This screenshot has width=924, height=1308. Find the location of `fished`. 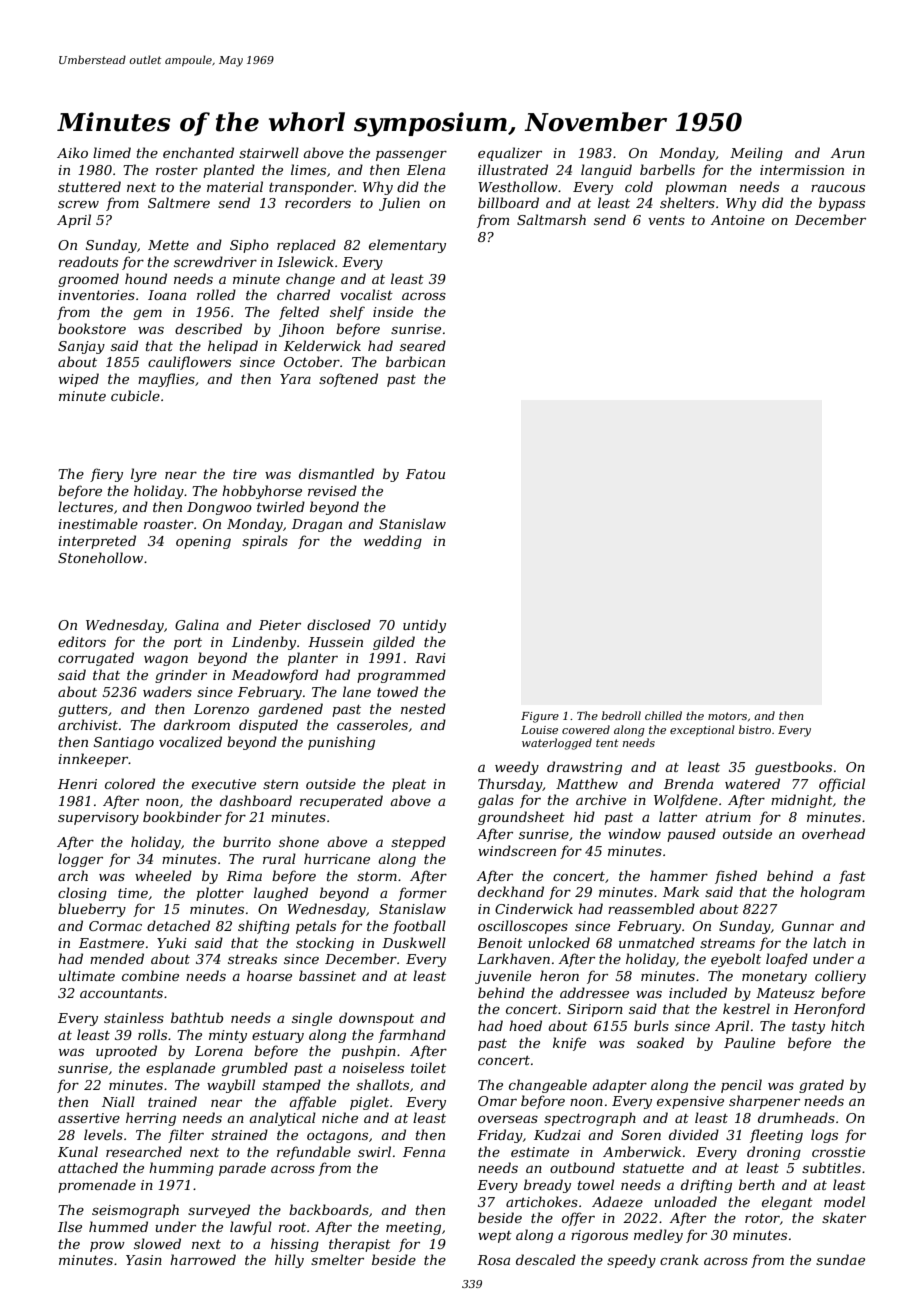

fished is located at coordinates (736, 877).
